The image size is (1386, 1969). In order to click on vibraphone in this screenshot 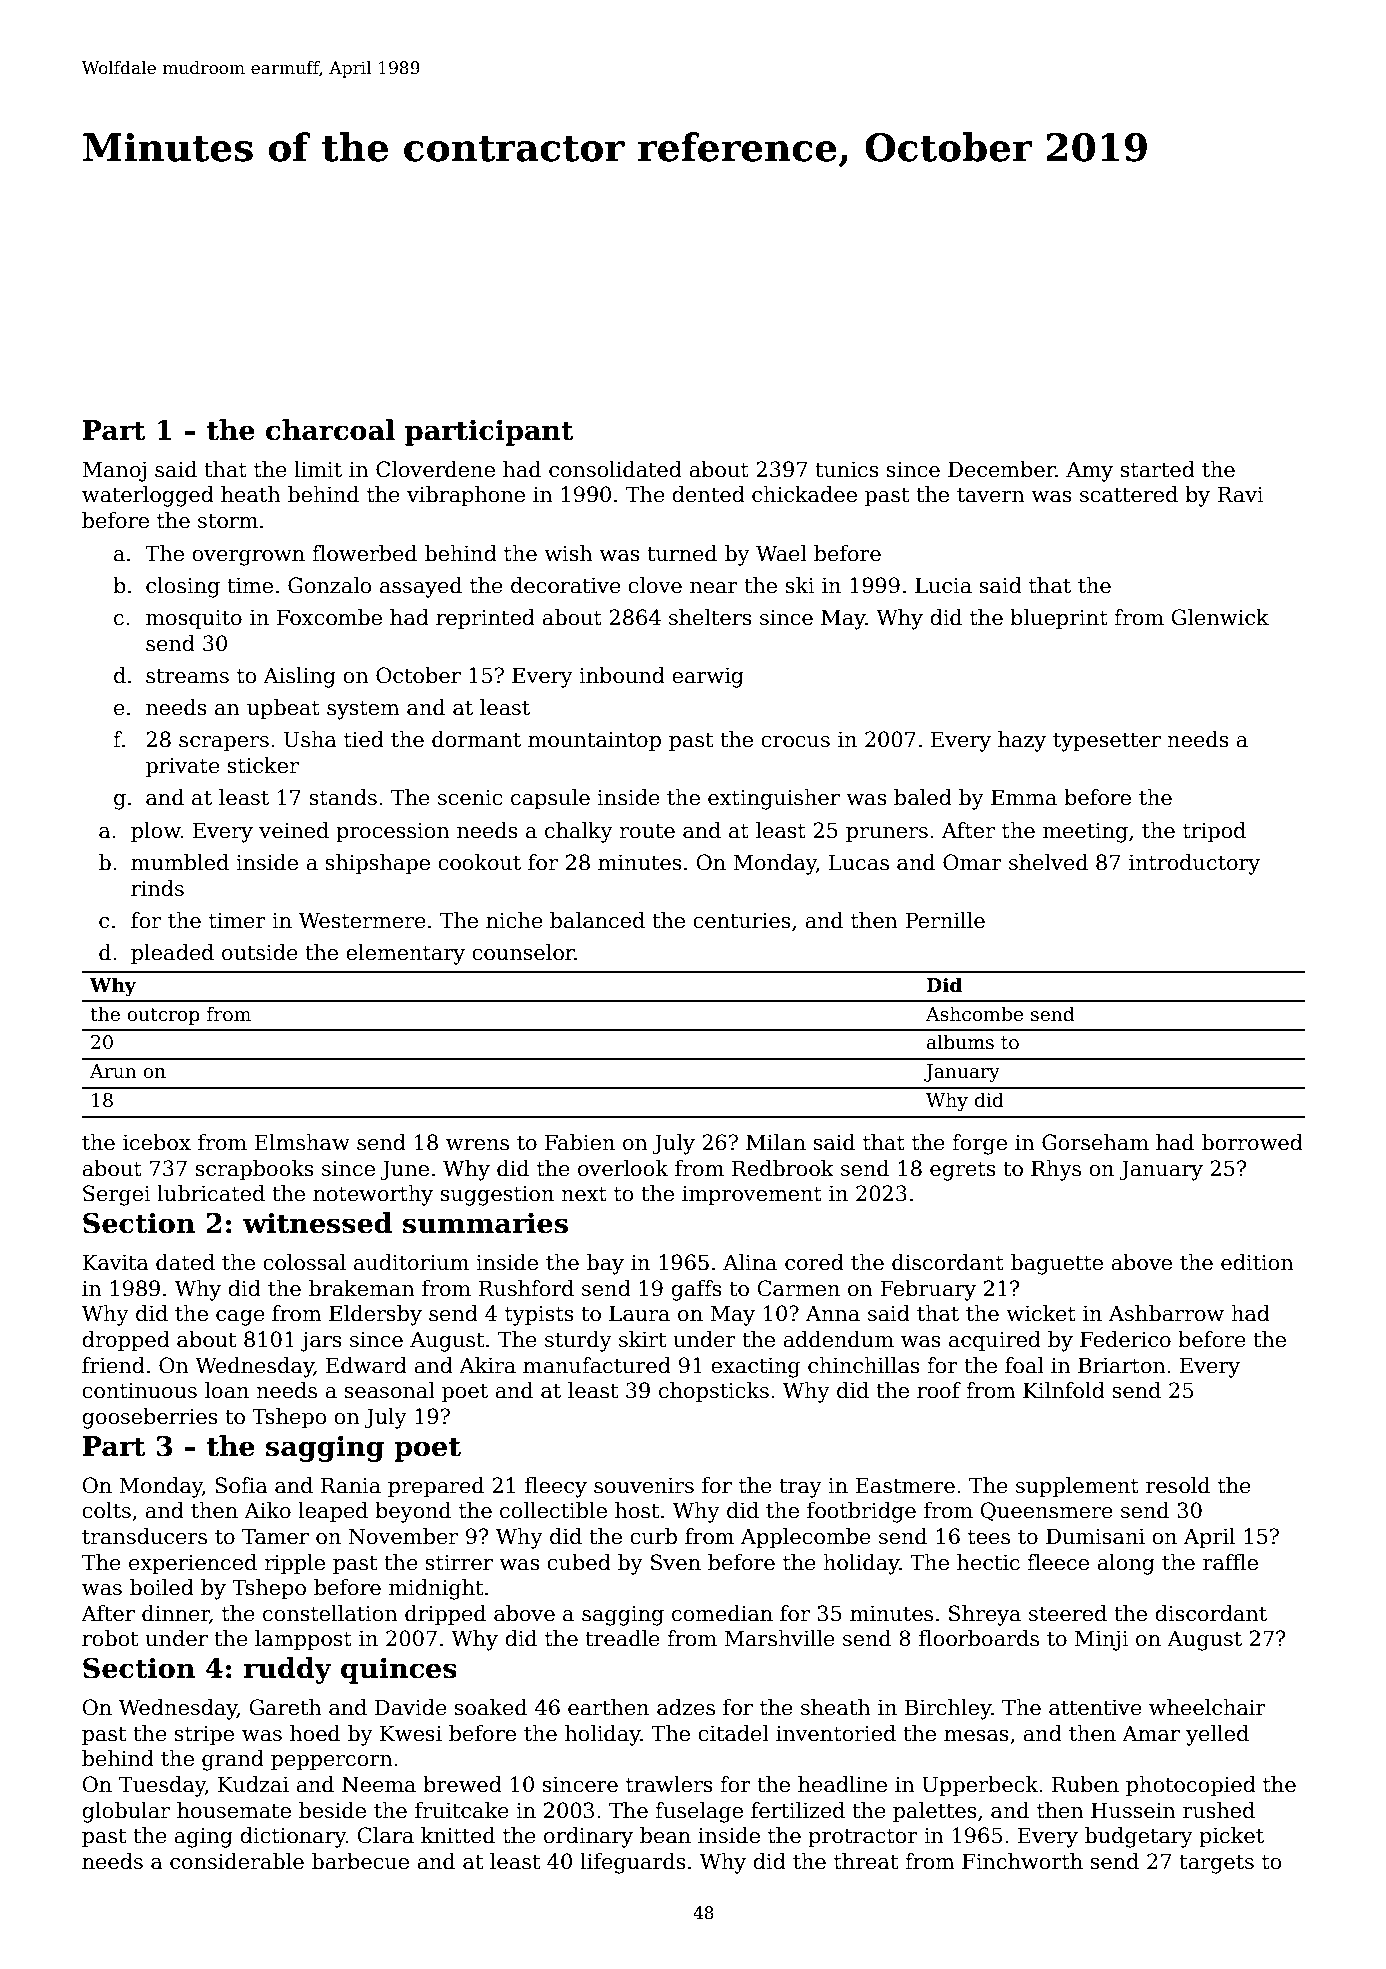, I will do `click(466, 496)`.
